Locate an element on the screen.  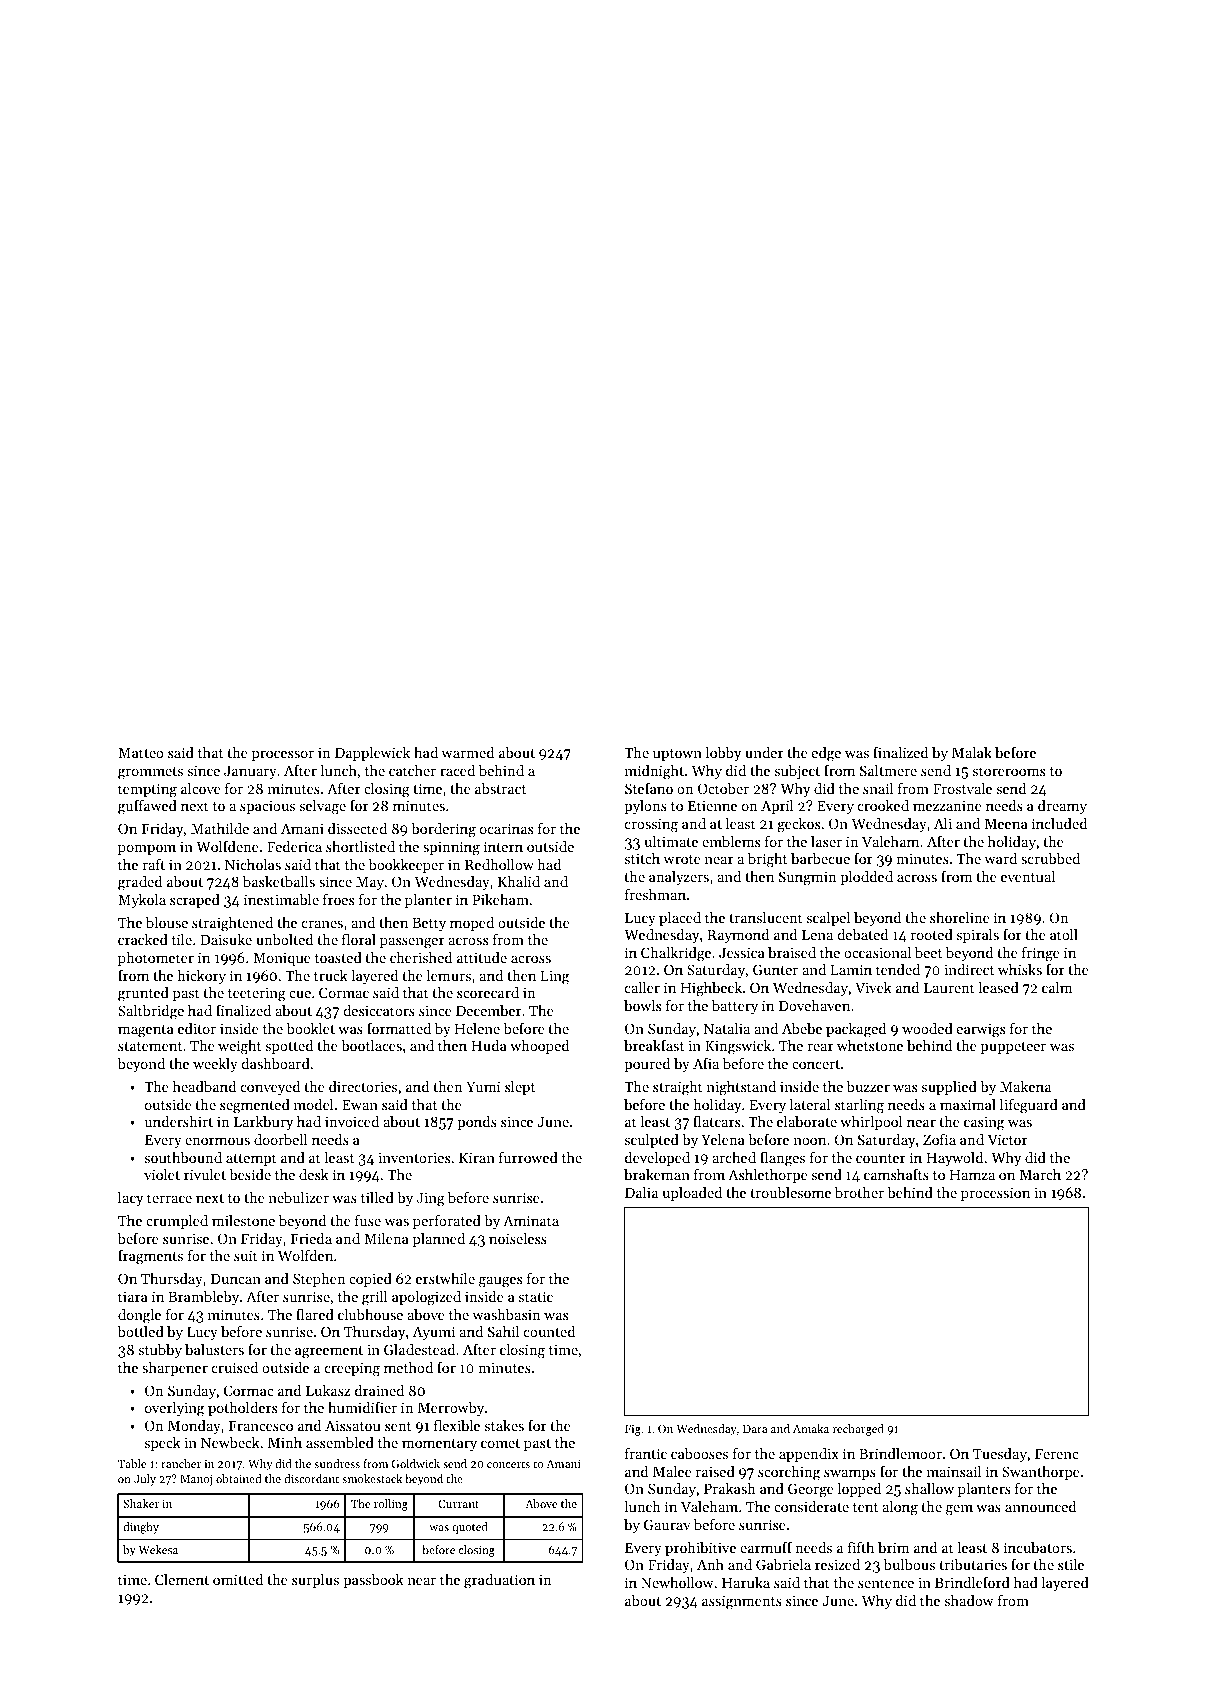
pylons is located at coordinates (645, 807).
